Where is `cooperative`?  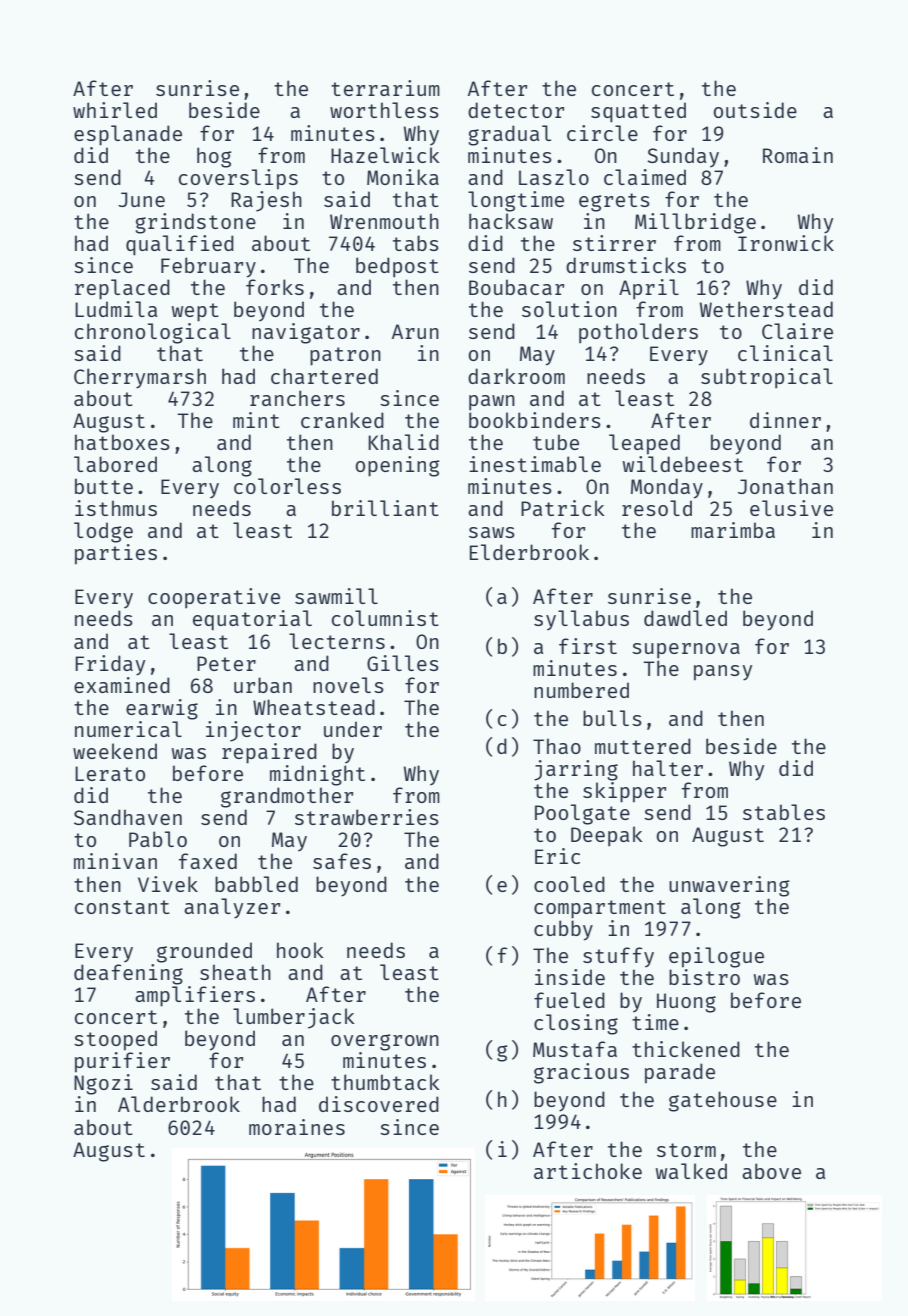 cooperative is located at coordinates (214, 598).
